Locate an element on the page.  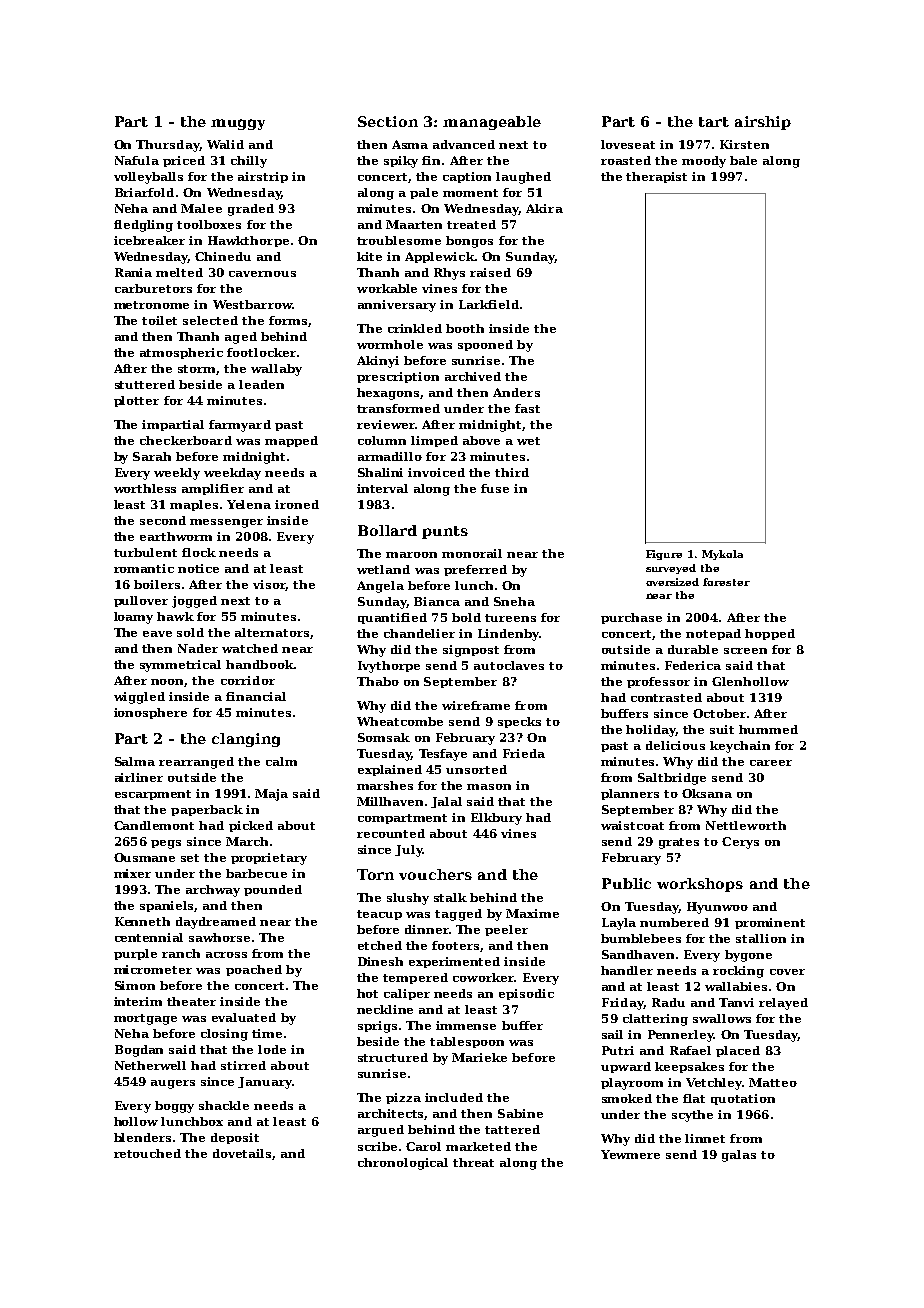
sold is located at coordinates (190, 632).
